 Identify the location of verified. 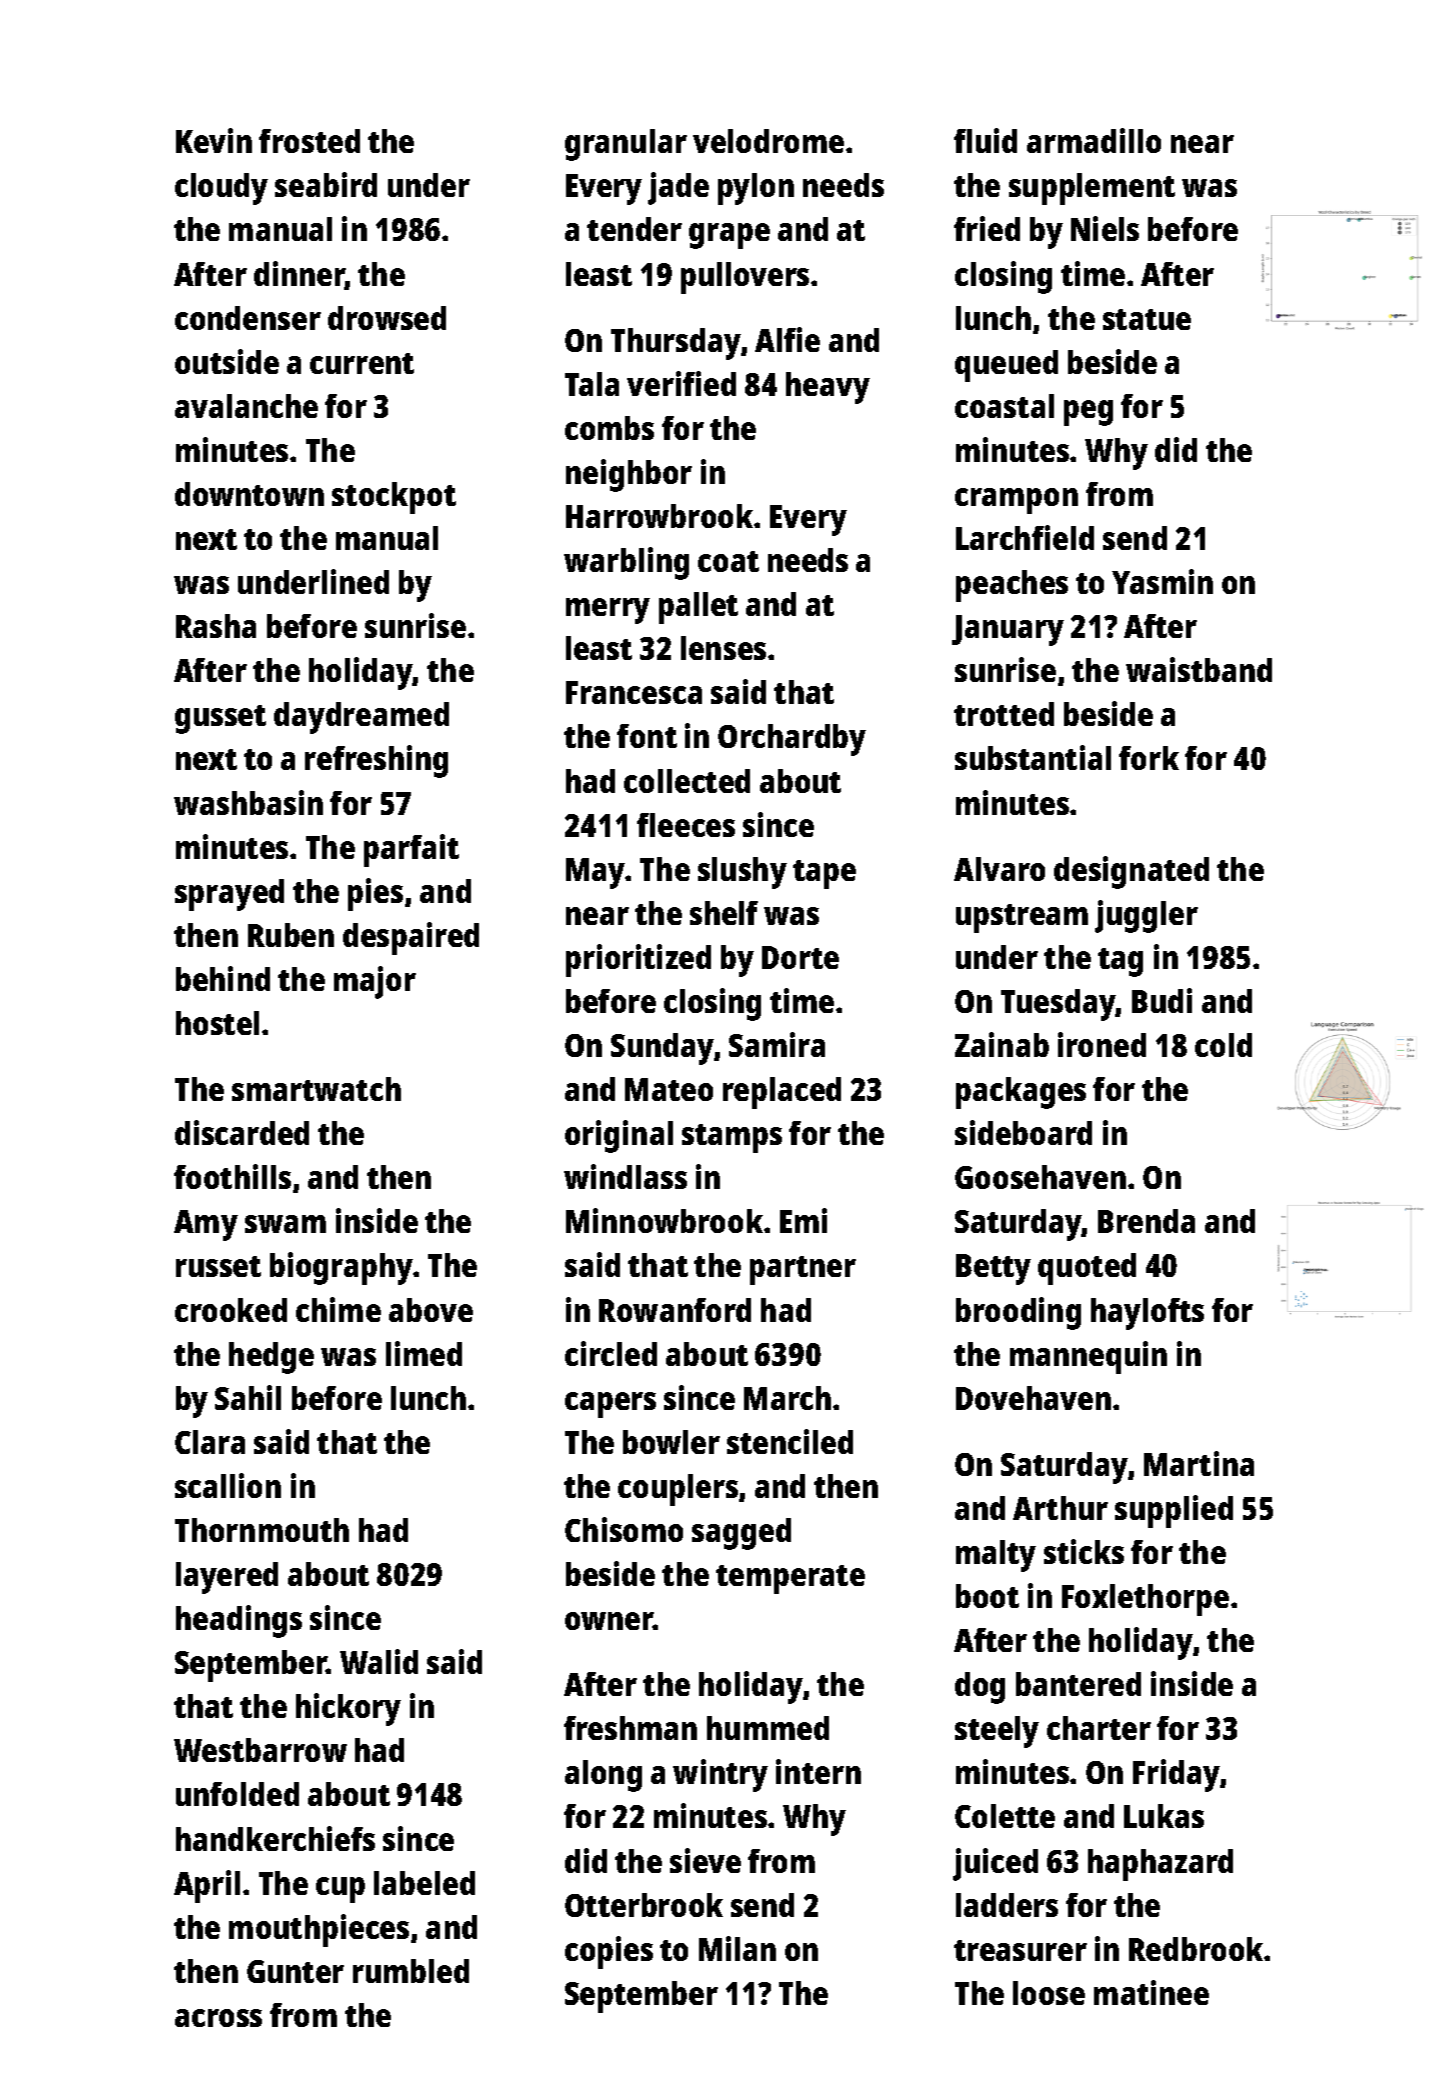
(681, 383).
